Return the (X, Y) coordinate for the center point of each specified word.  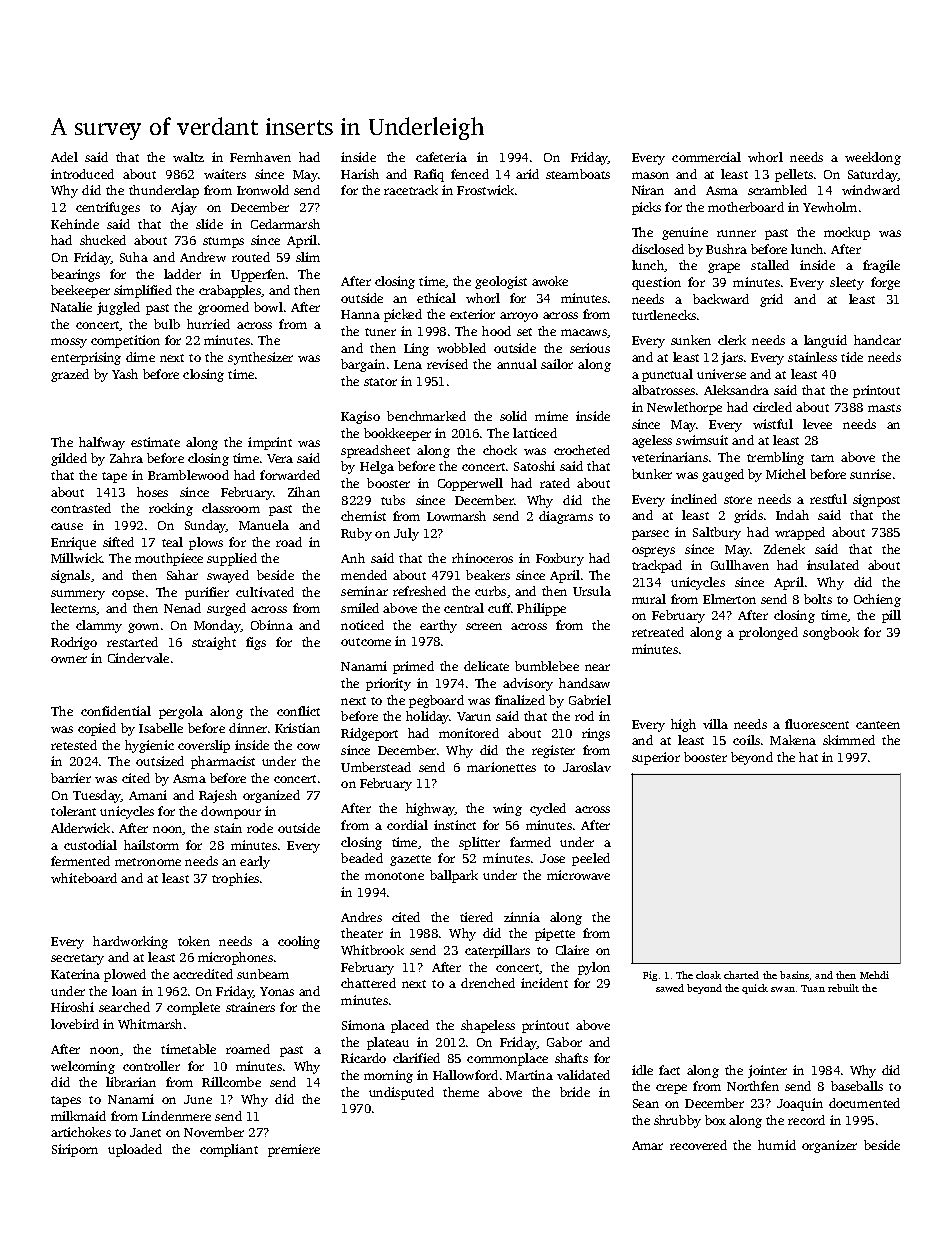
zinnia (522, 917)
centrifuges (108, 208)
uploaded (135, 1150)
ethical (436, 298)
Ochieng (877, 600)
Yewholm (830, 207)
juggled (118, 308)
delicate (486, 666)
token (194, 941)
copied (97, 729)
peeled (591, 859)
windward (871, 190)
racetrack (411, 190)
